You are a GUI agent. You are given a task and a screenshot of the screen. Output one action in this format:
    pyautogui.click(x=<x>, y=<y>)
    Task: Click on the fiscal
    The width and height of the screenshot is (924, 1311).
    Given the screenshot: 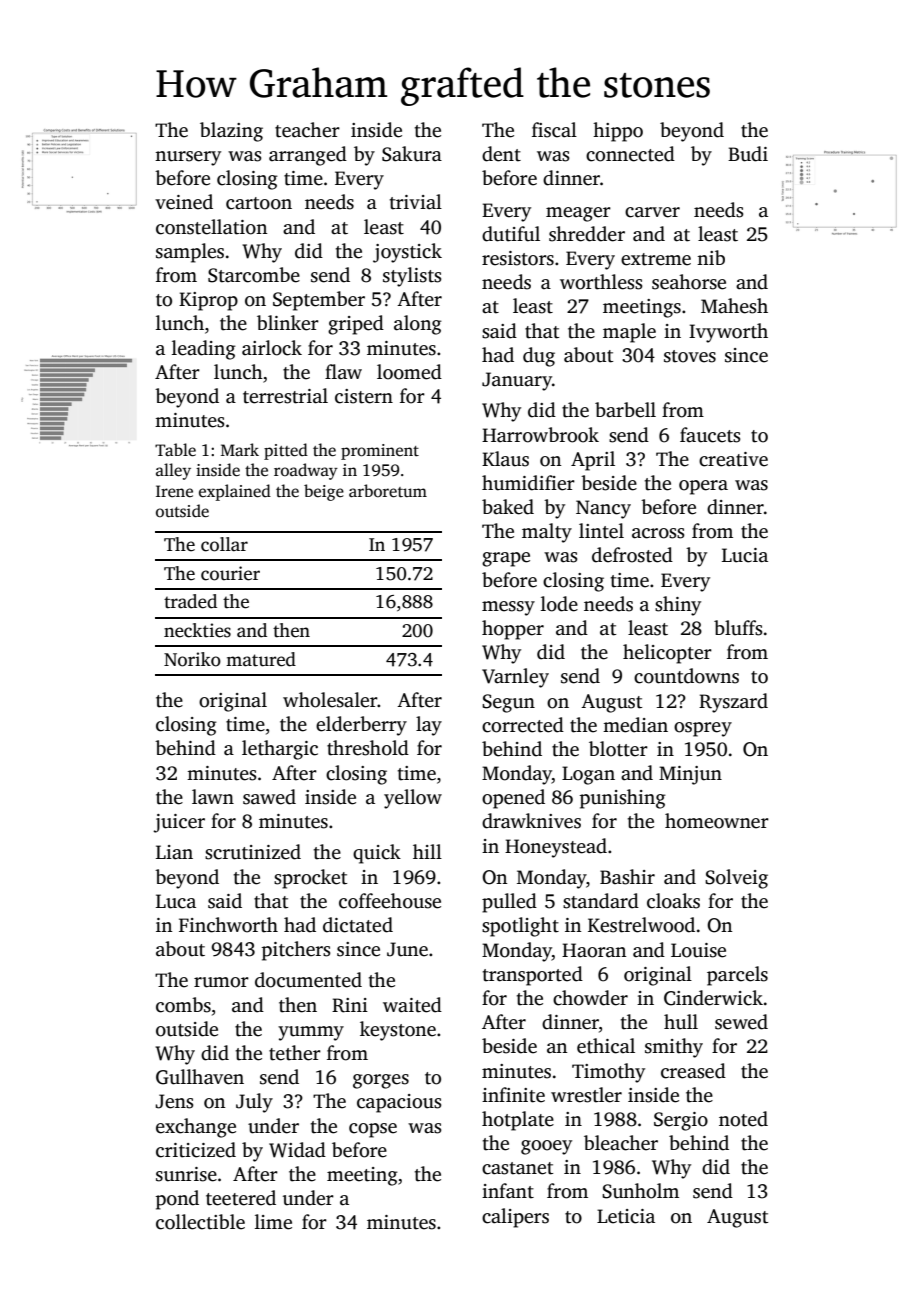 What is the action you would take?
    pyautogui.click(x=554, y=130)
